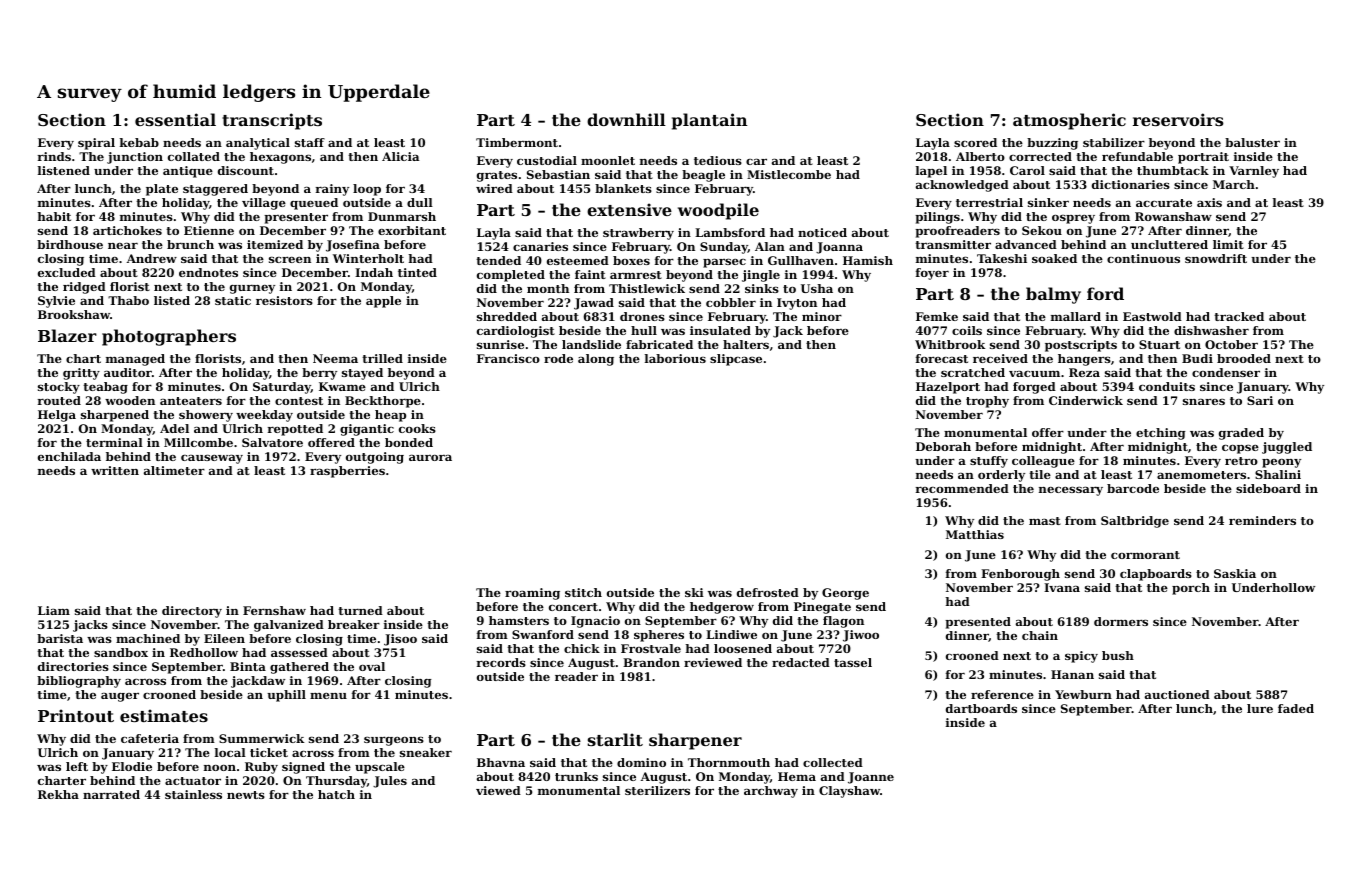 The height and width of the document is (887, 1372). Describe the element at coordinates (336, 794) in the document. I see `hatch` at that location.
